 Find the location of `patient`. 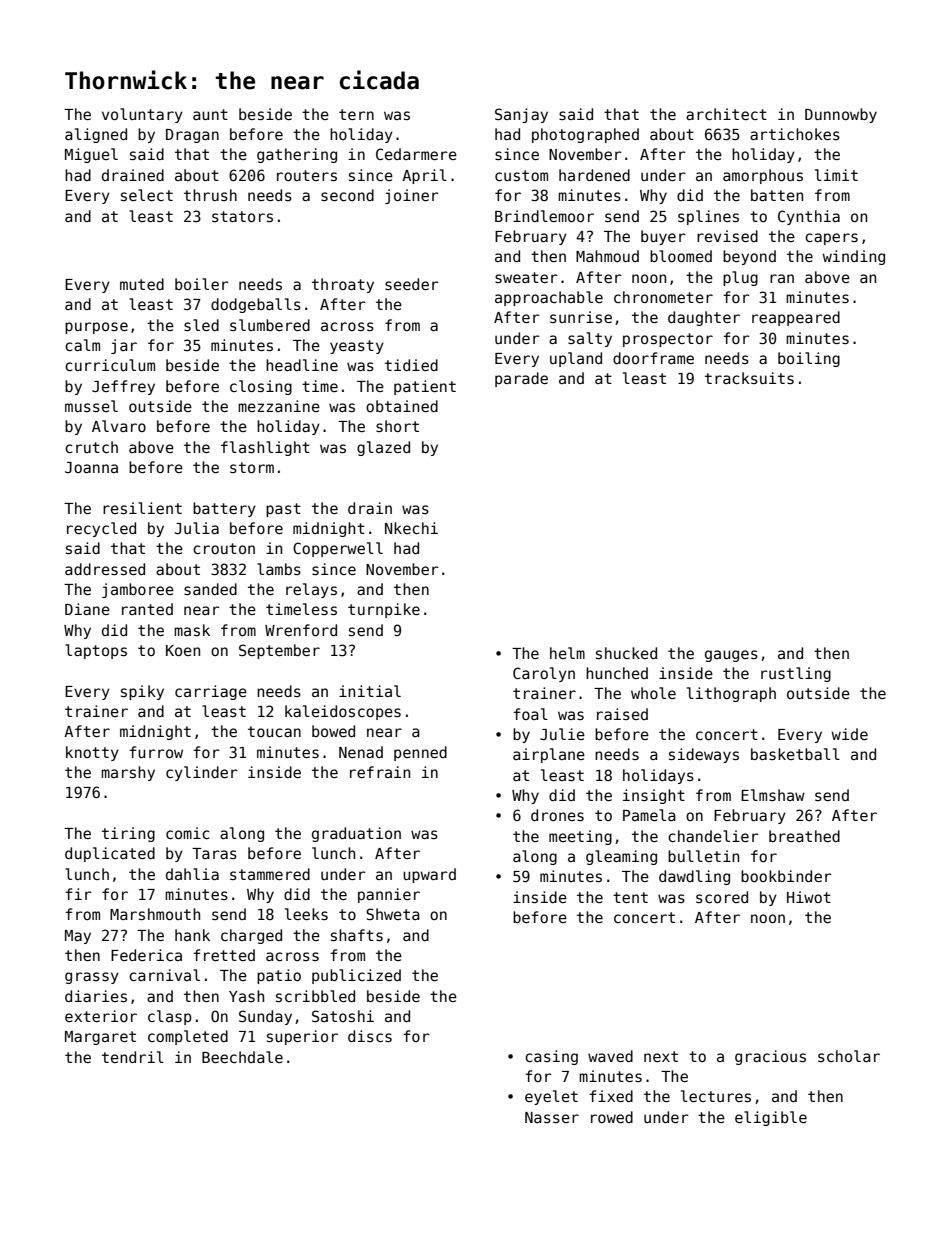

patient is located at coordinates (425, 387).
